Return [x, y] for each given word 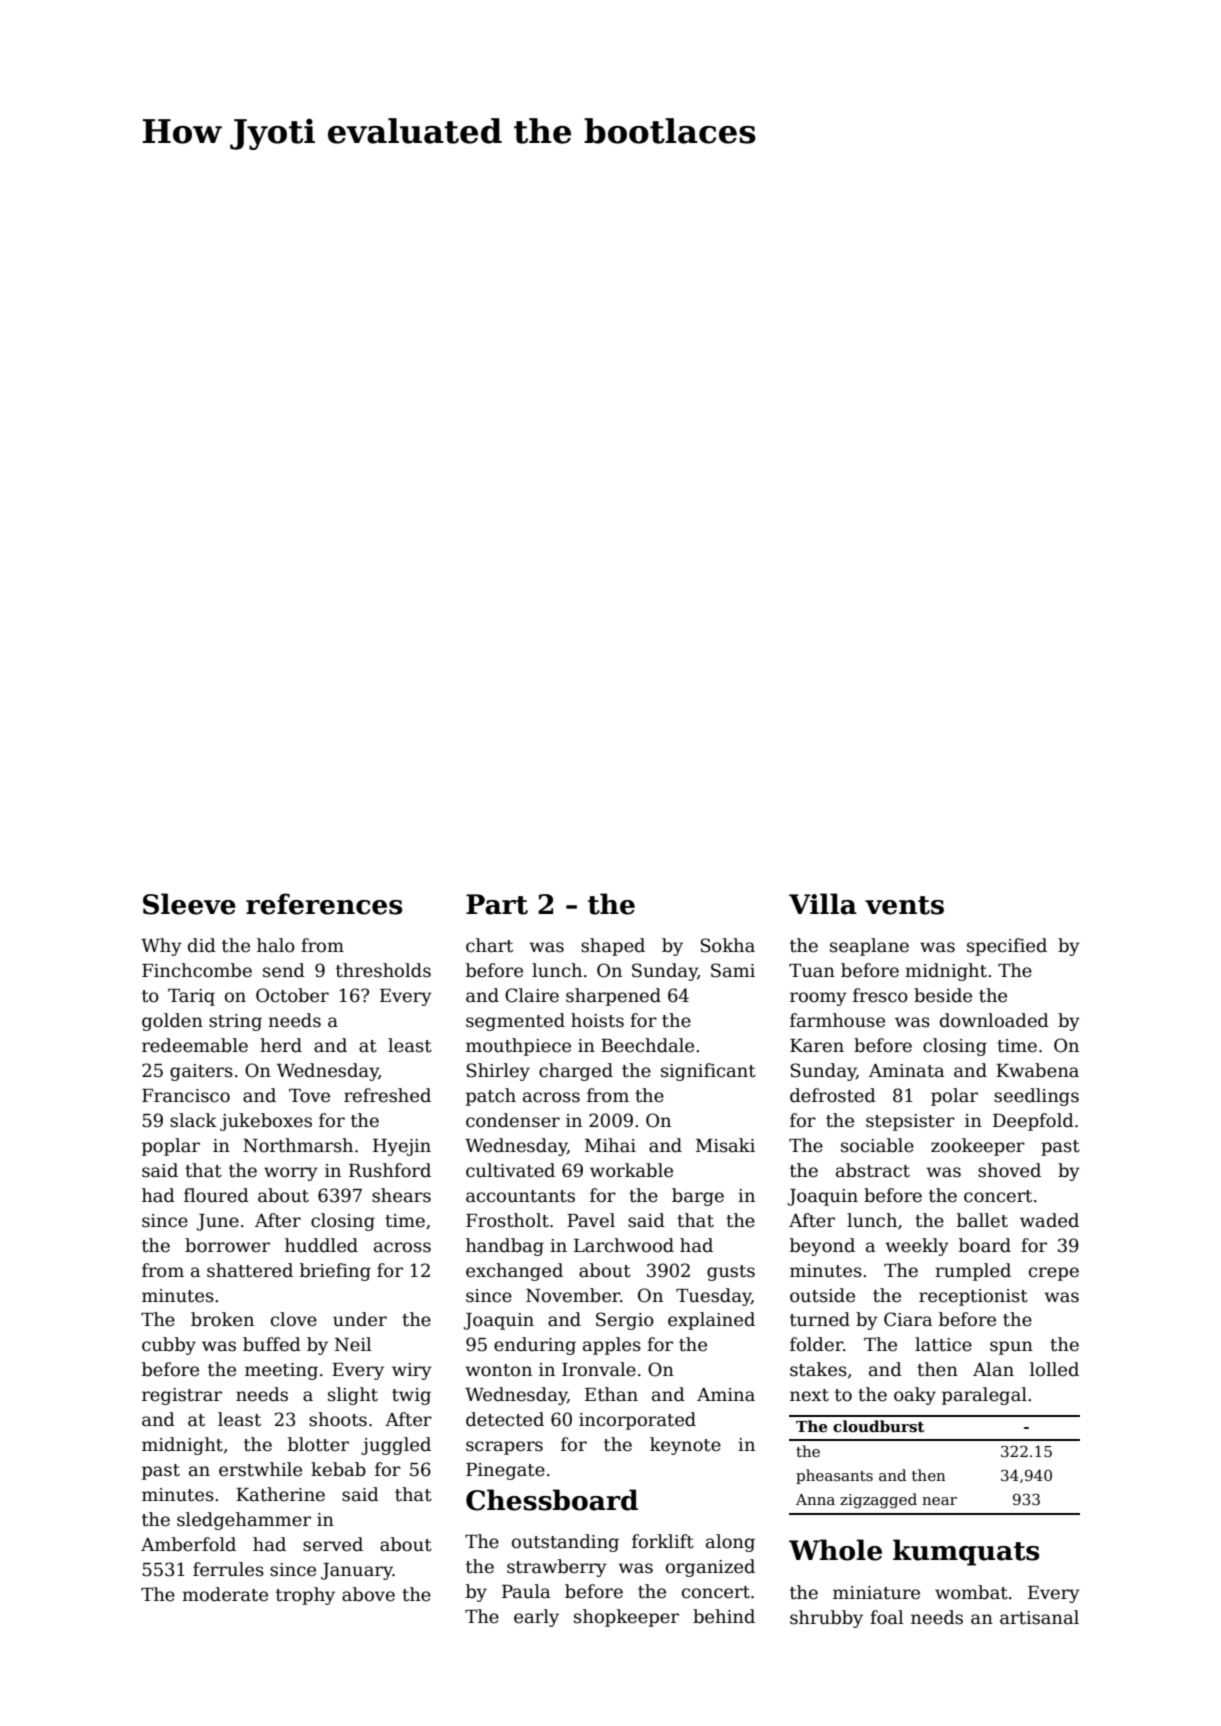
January [357, 1571]
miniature [876, 1593]
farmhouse [837, 1020]
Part [497, 904]
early [536, 1618]
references [324, 904]
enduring [535, 1346]
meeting [281, 1371]
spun [1011, 1348]
